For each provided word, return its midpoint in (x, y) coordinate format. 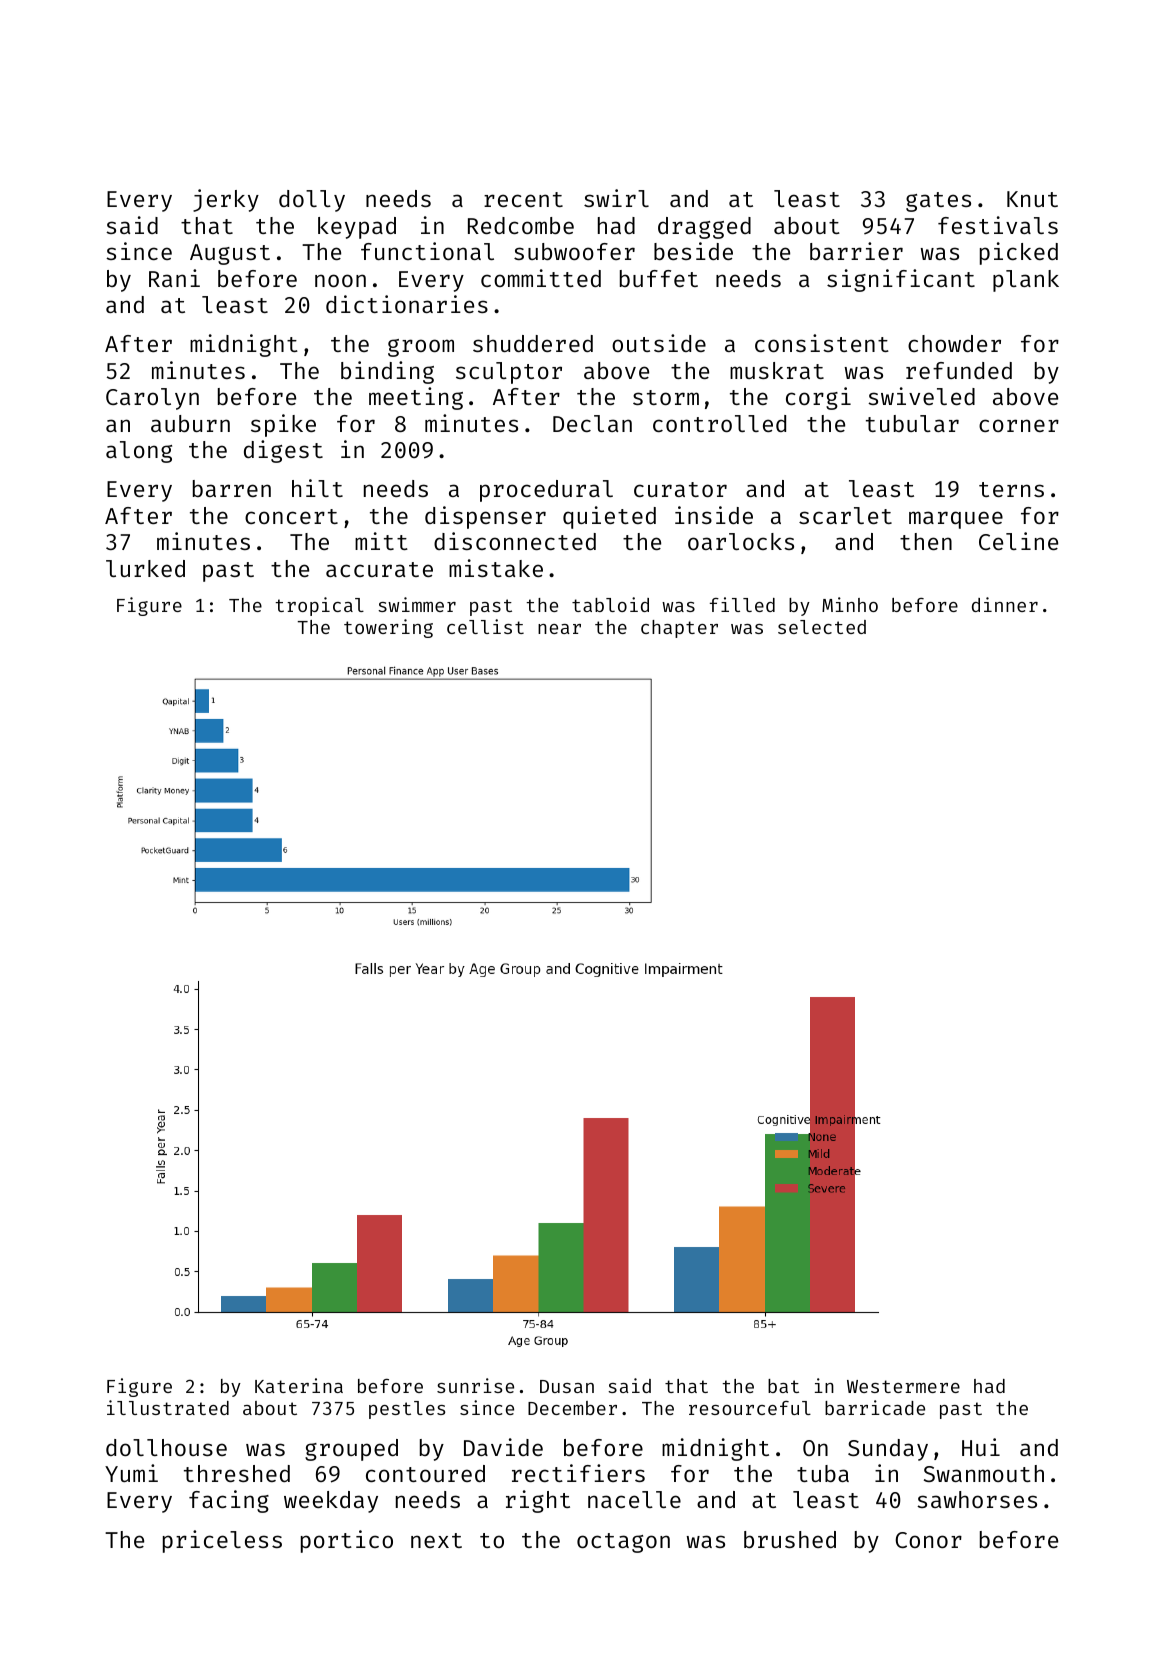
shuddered (533, 343)
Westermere (903, 1386)
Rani (174, 278)
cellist (485, 626)
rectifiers (578, 1473)
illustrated (168, 1407)
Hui (981, 1447)
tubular (912, 423)
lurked (145, 568)
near (559, 629)
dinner (1005, 604)
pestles (407, 1410)
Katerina (299, 1385)
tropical (319, 606)
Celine (1018, 541)
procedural (546, 491)
